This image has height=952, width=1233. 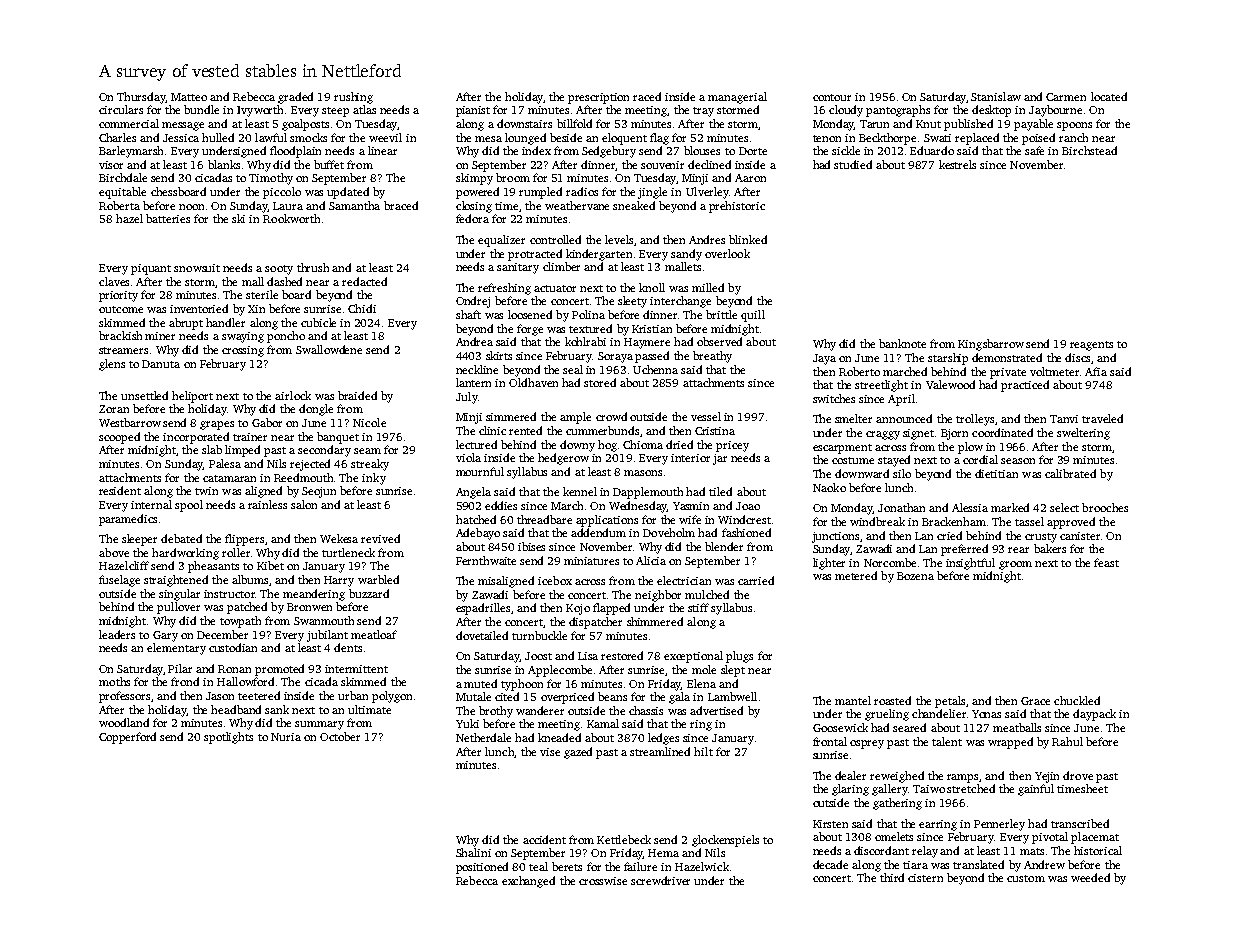 What do you see at coordinates (598, 532) in the image?
I see `addendum` at bounding box center [598, 532].
